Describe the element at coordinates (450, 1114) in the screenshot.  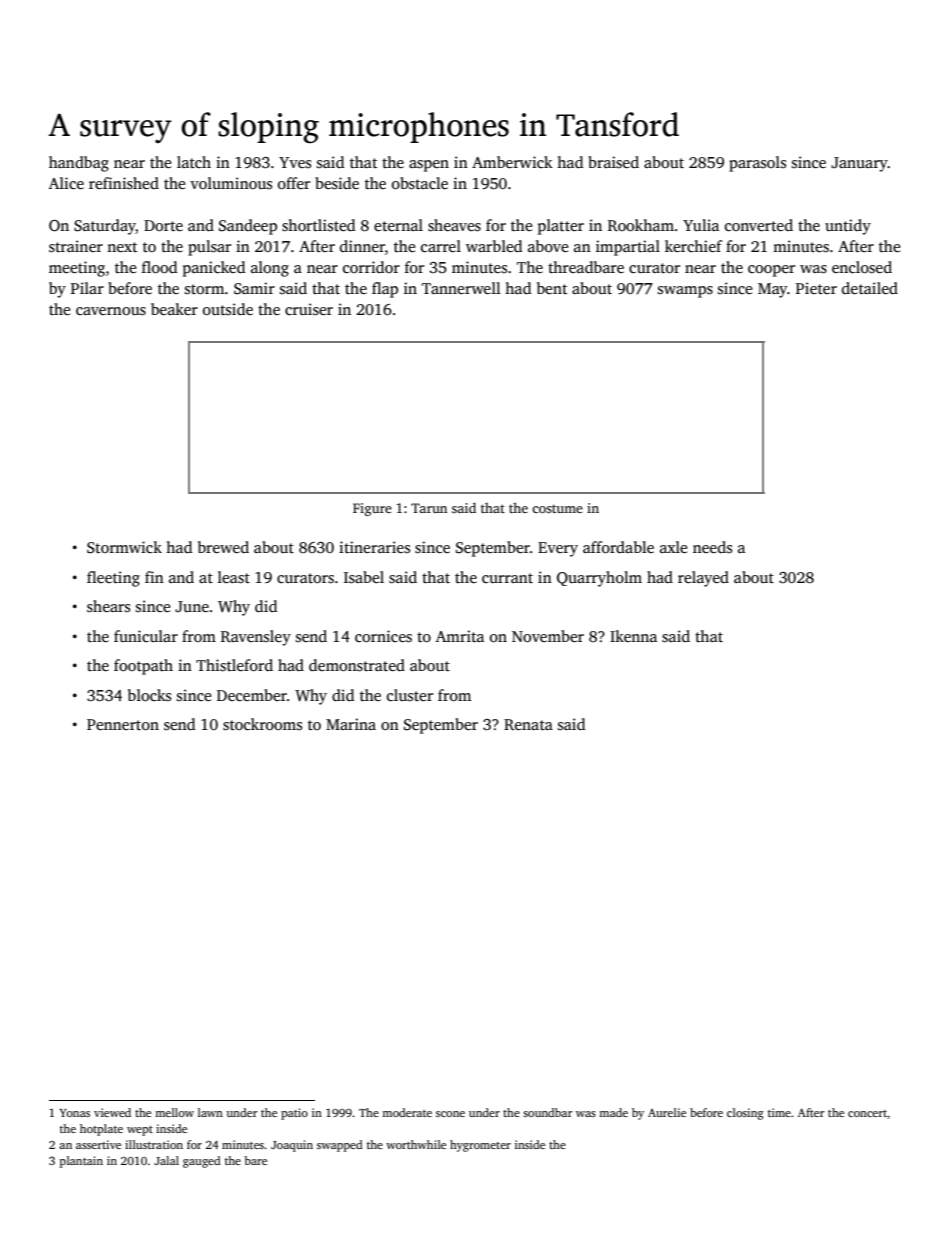
I see `scone` at that location.
